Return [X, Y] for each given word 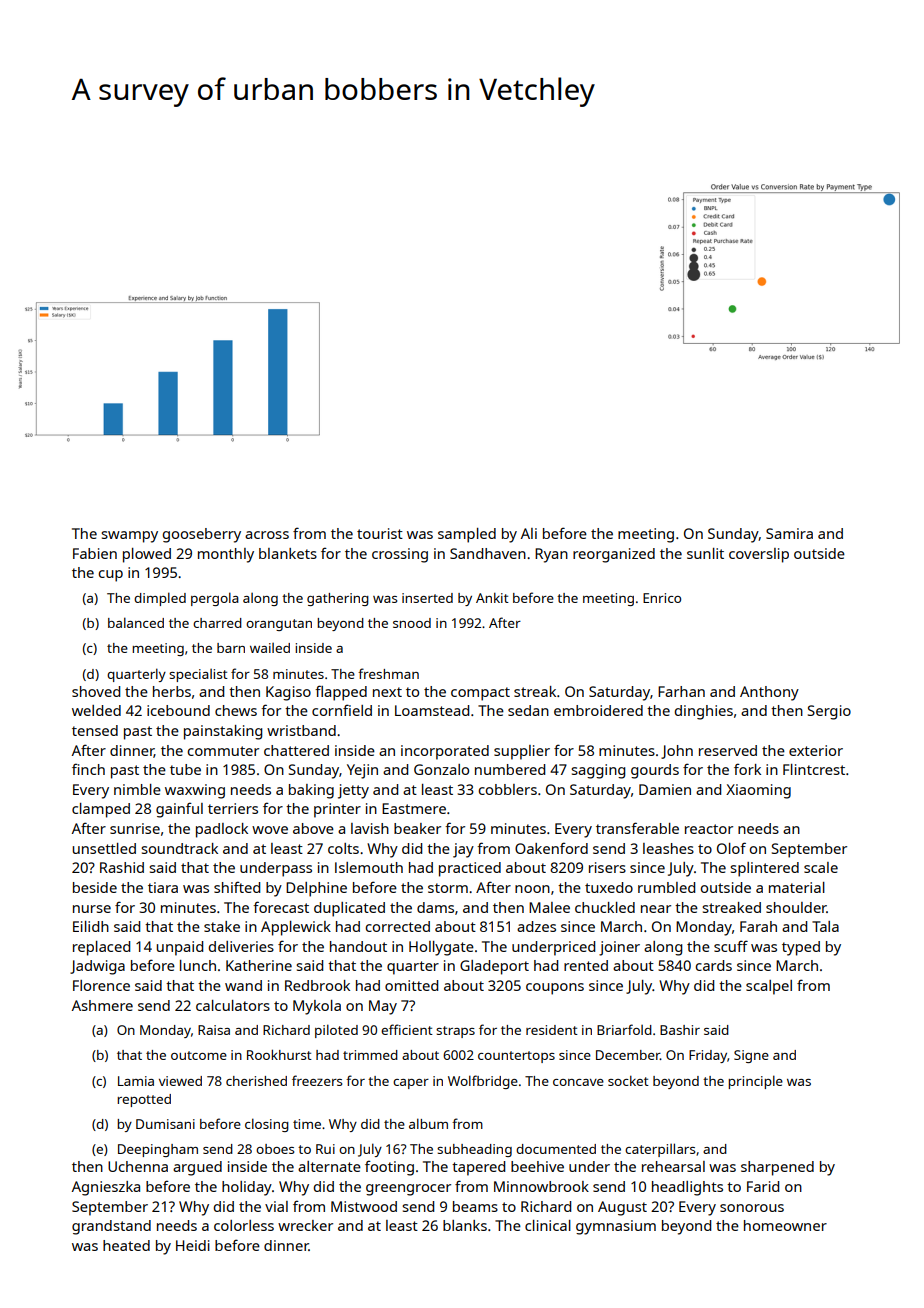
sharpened [777, 1168]
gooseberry [201, 535]
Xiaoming [758, 791]
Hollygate [441, 948]
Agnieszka [106, 1188]
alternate [329, 1166]
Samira [789, 533]
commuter [223, 751]
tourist [380, 533]
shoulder [796, 907]
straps [455, 1032]
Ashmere [102, 1005]
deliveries [241, 946]
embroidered [598, 710]
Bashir [680, 1030]
